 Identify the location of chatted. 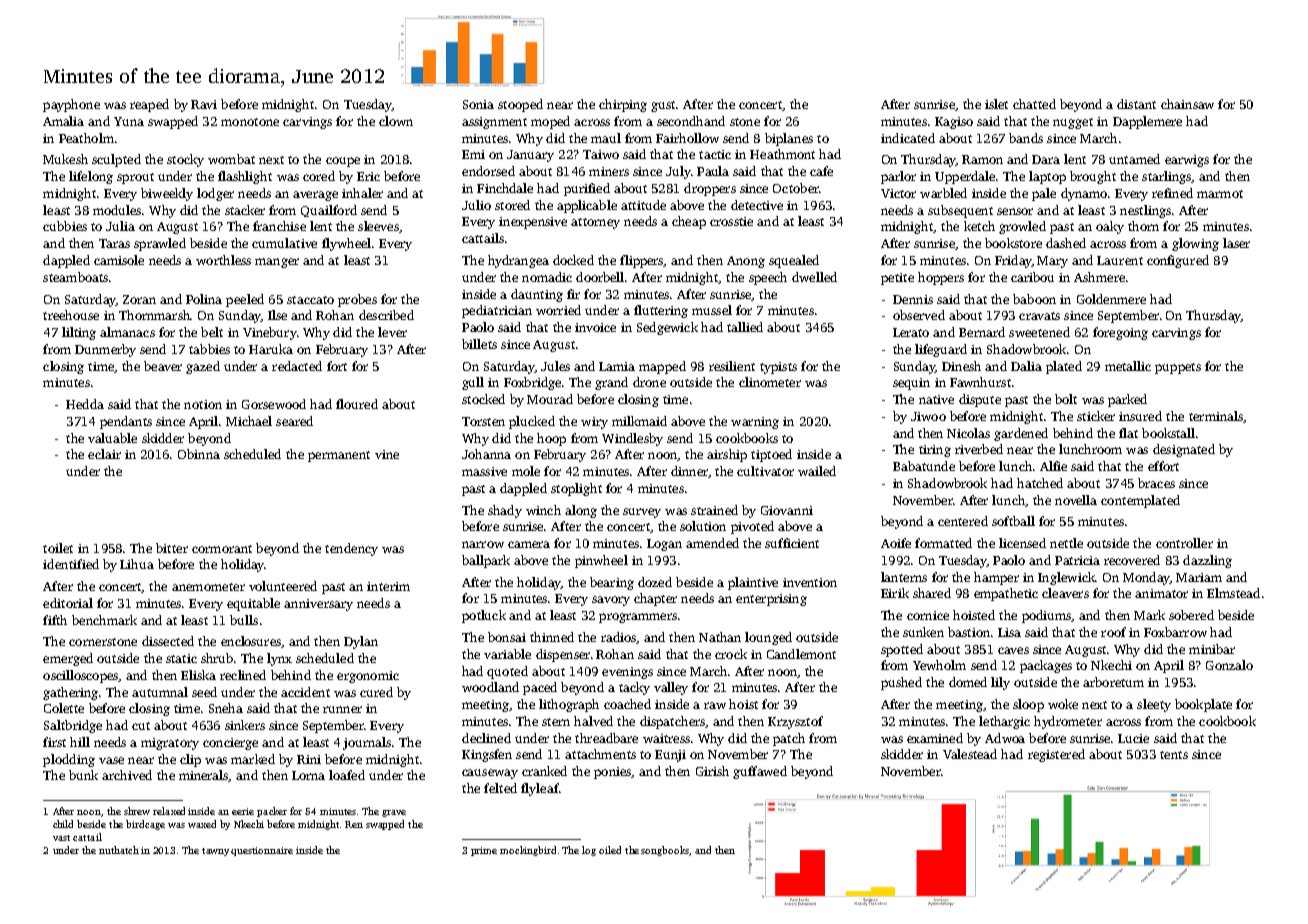
(1034, 104).
